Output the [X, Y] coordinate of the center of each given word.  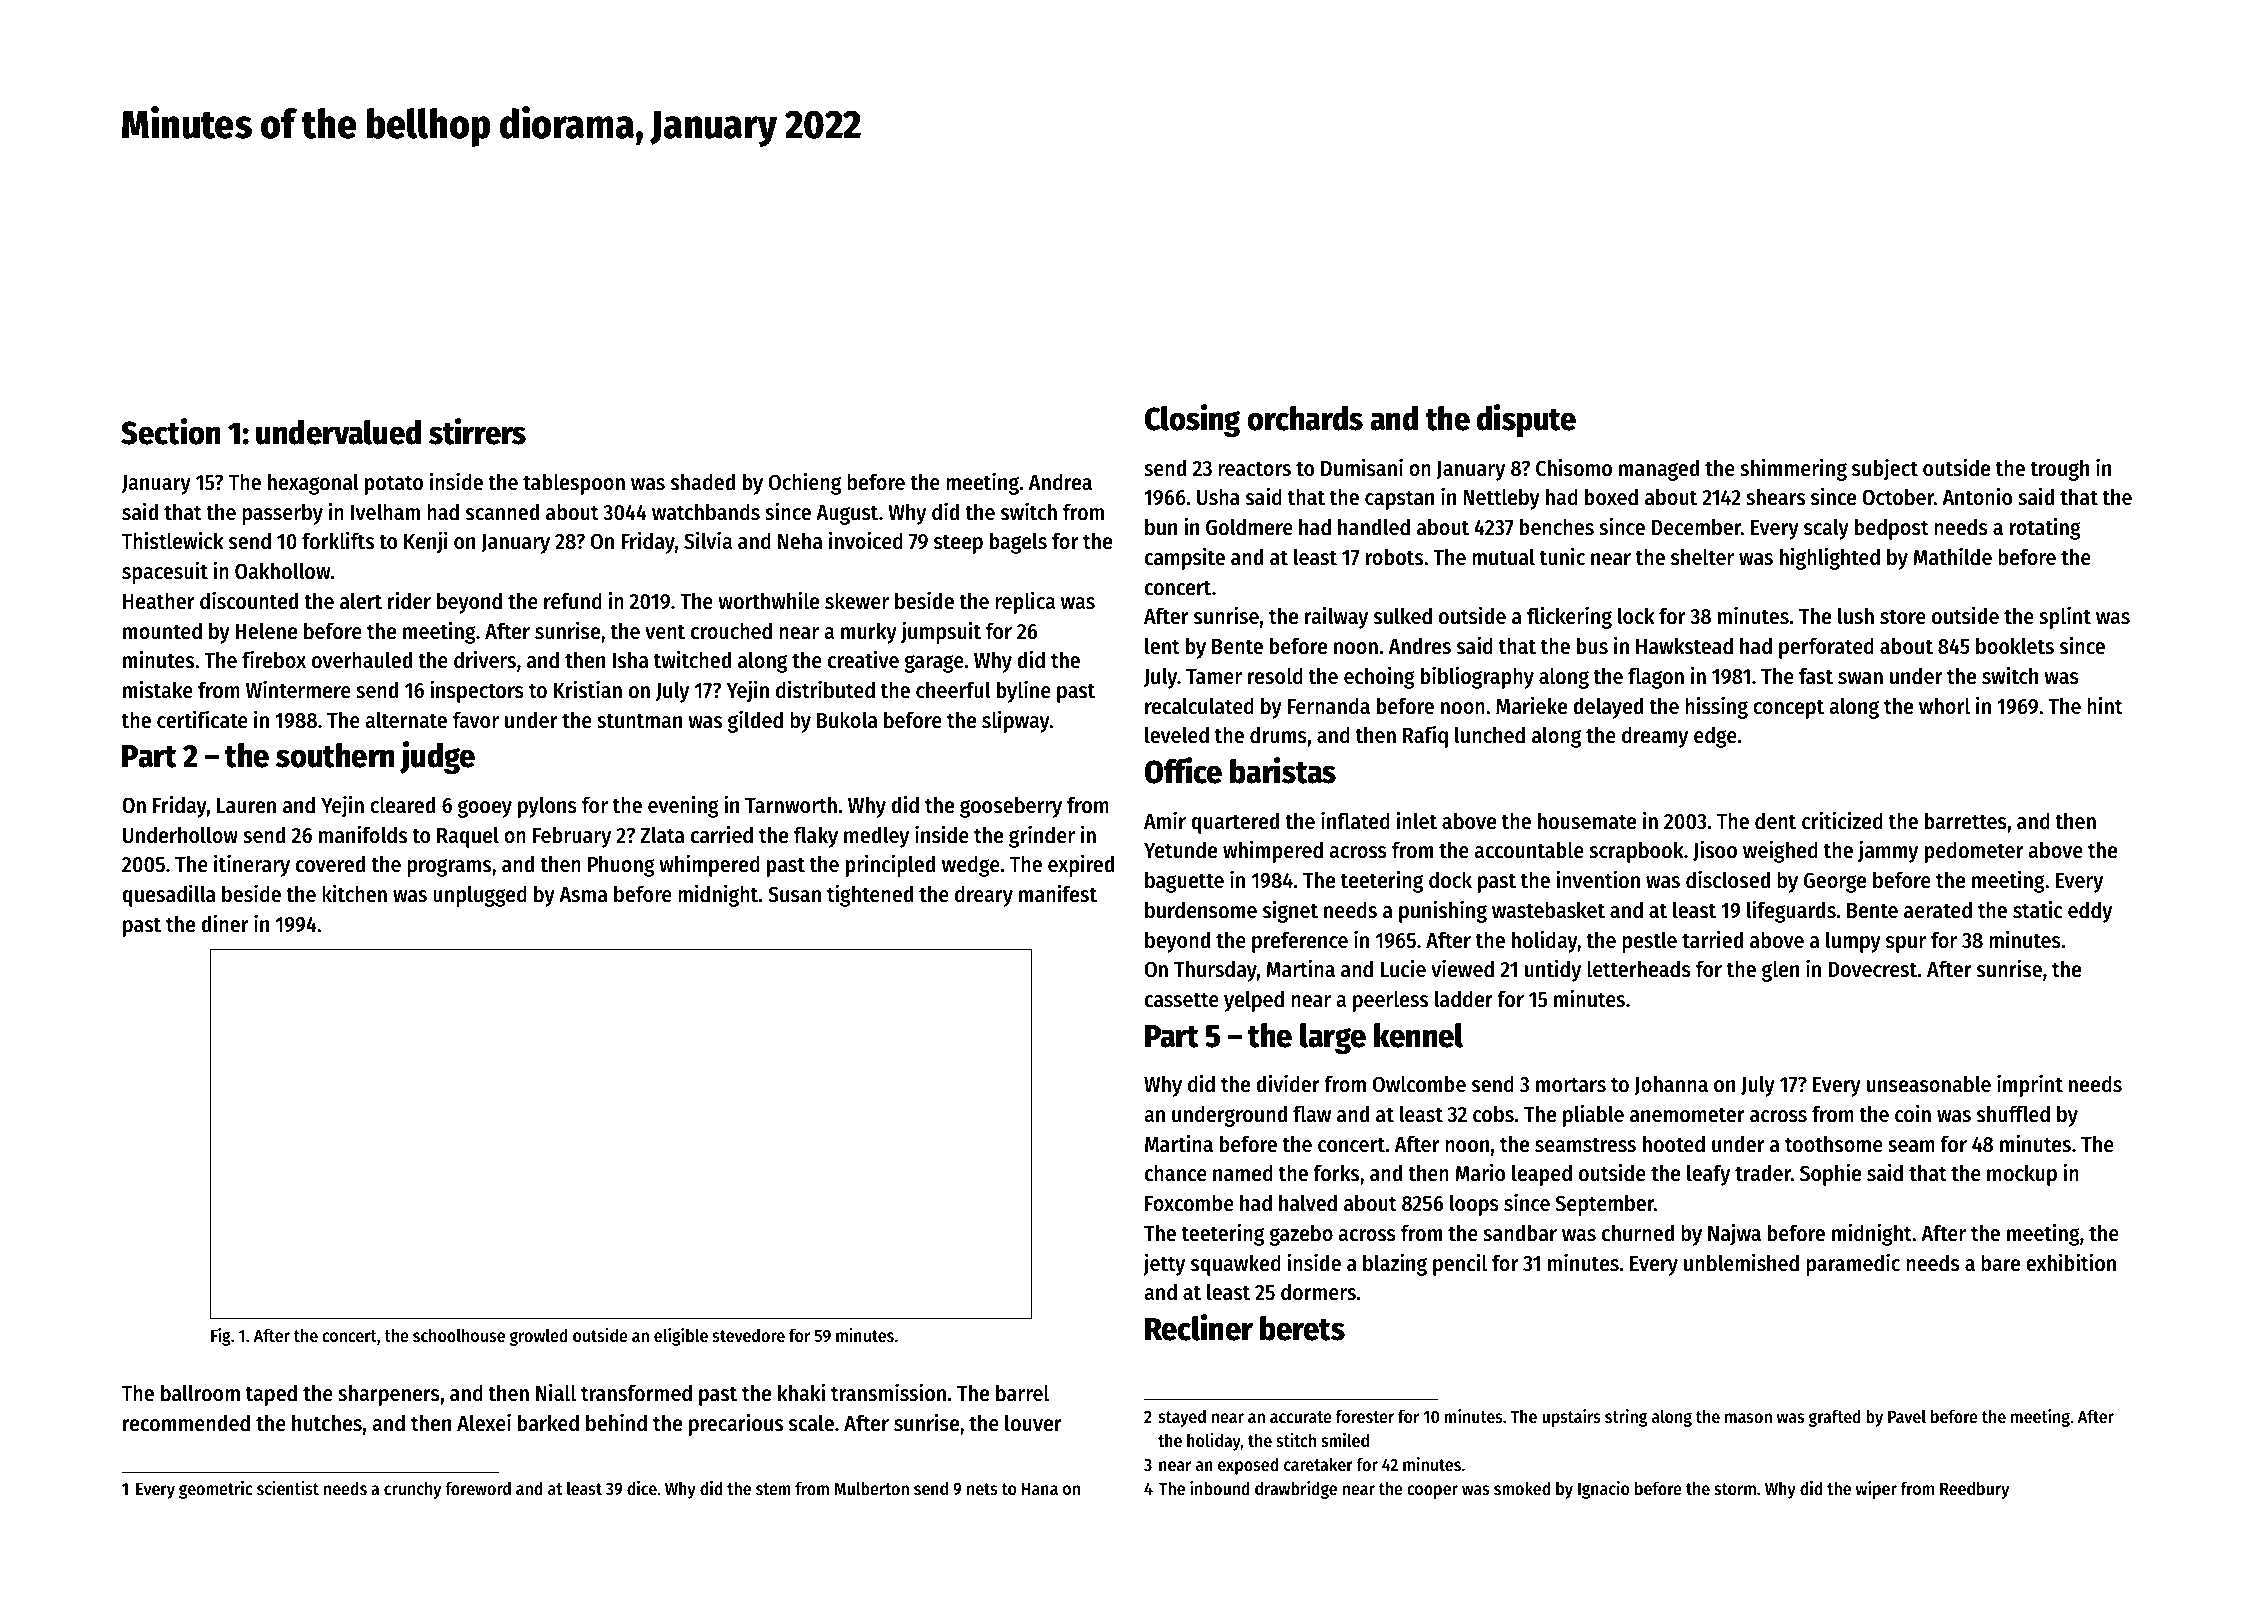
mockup [2022, 1175]
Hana [1040, 1488]
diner [224, 923]
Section [171, 431]
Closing [1192, 420]
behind [616, 1422]
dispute [1526, 420]
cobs [1493, 1114]
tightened [870, 895]
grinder [1042, 836]
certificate [202, 719]
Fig [221, 1337]
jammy [1888, 851]
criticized [1842, 820]
